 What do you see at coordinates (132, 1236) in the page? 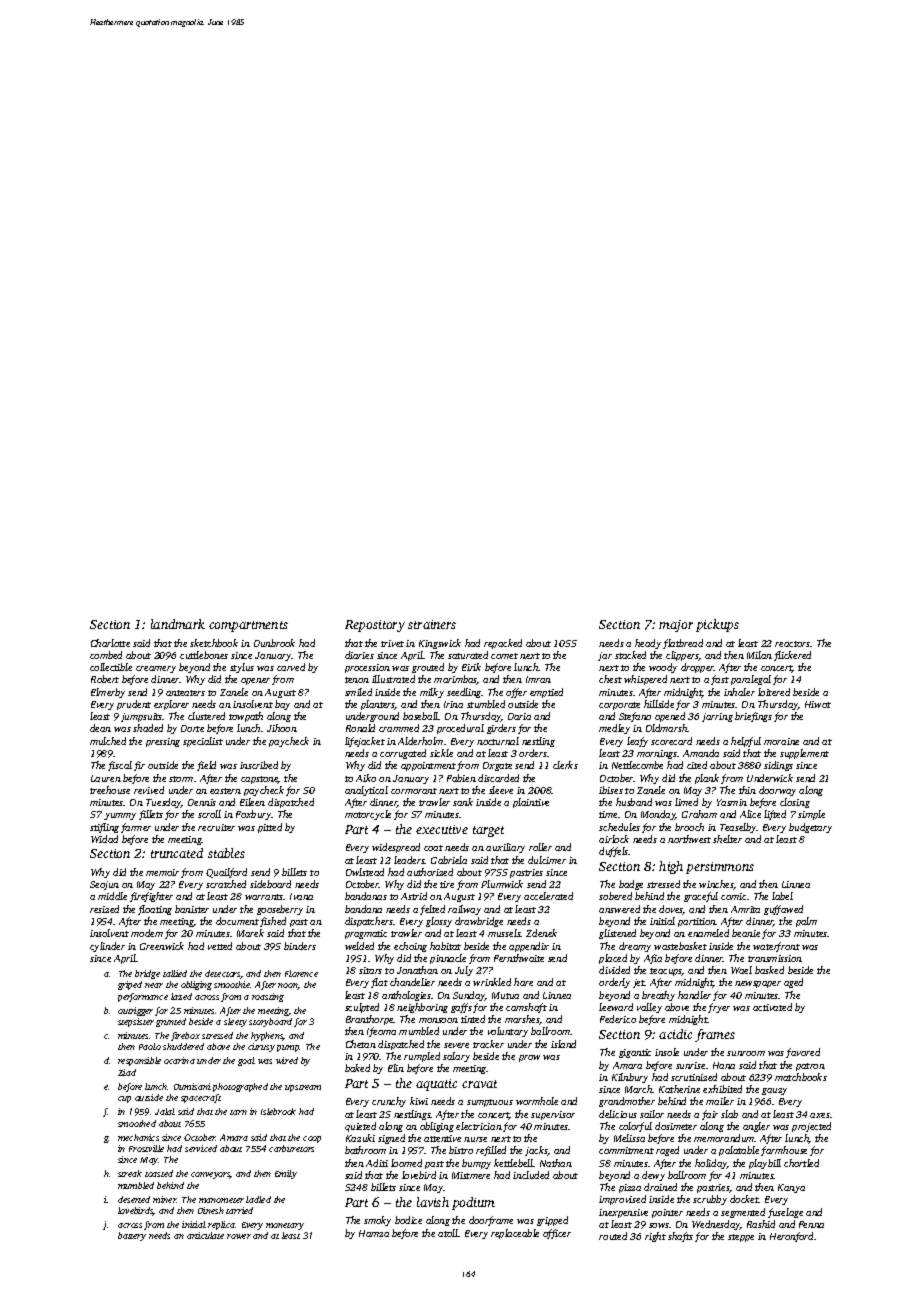
I see `battery` at bounding box center [132, 1236].
